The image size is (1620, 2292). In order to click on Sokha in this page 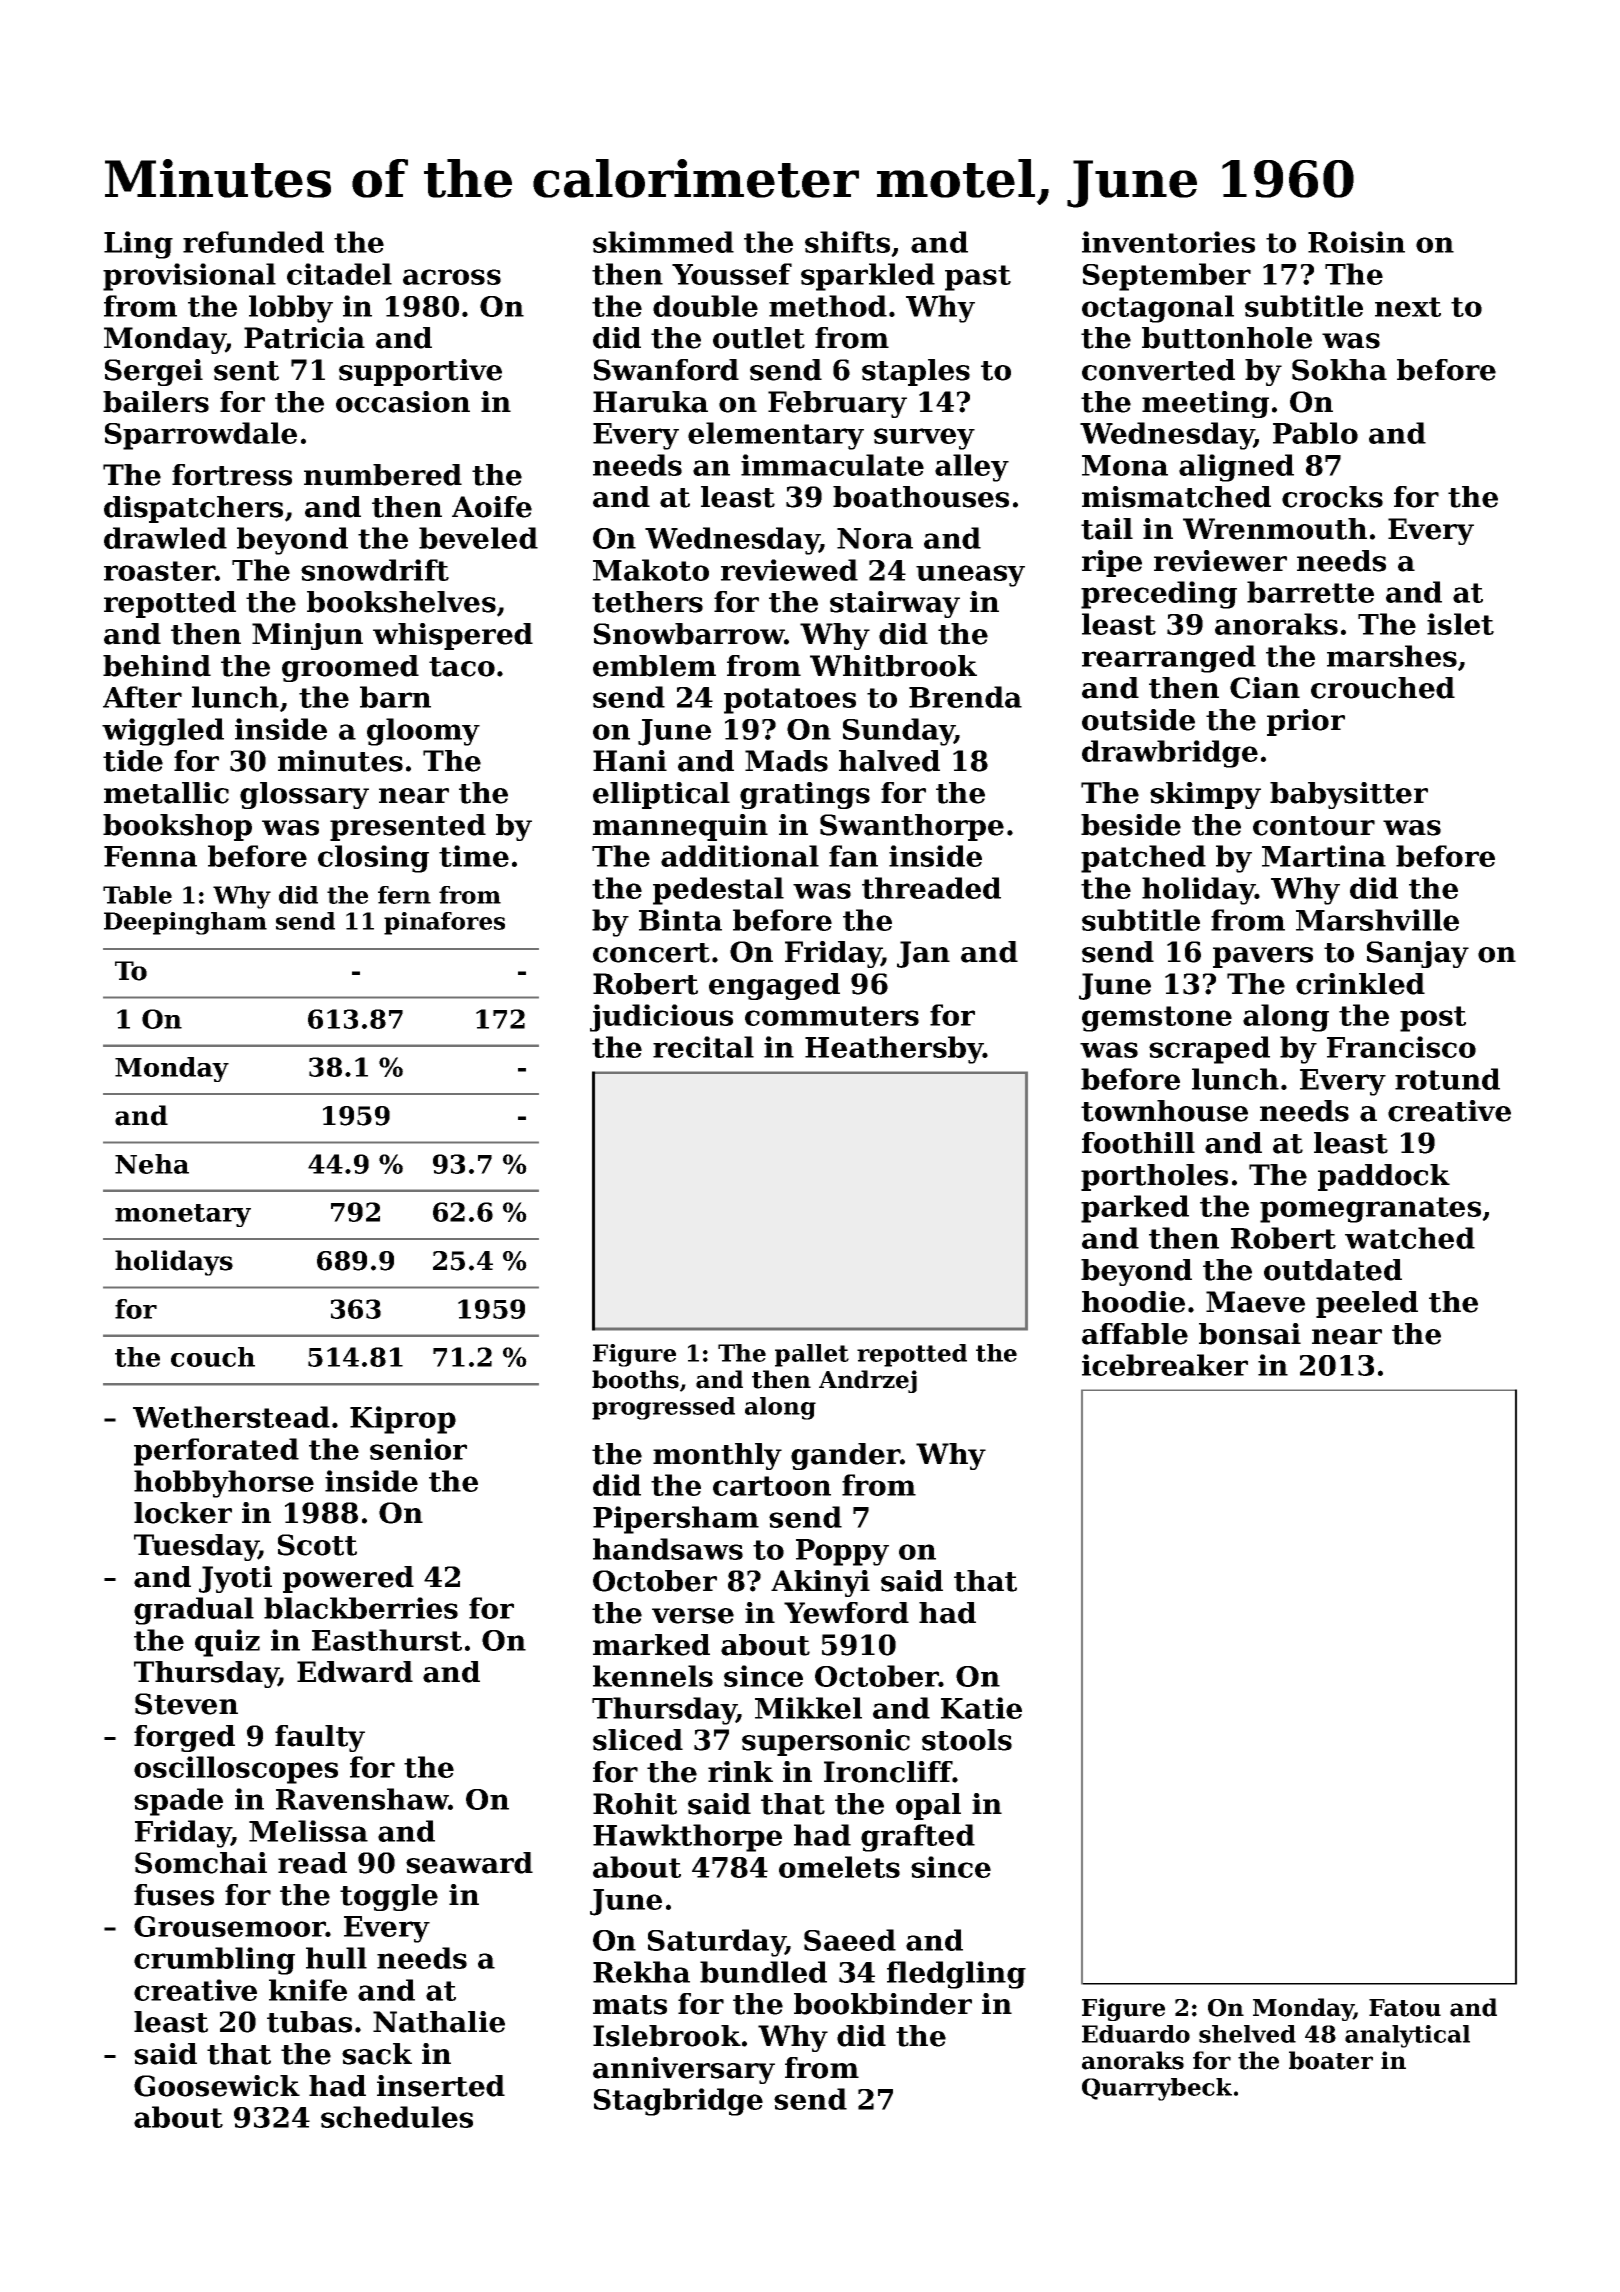, I will do `click(1339, 370)`.
